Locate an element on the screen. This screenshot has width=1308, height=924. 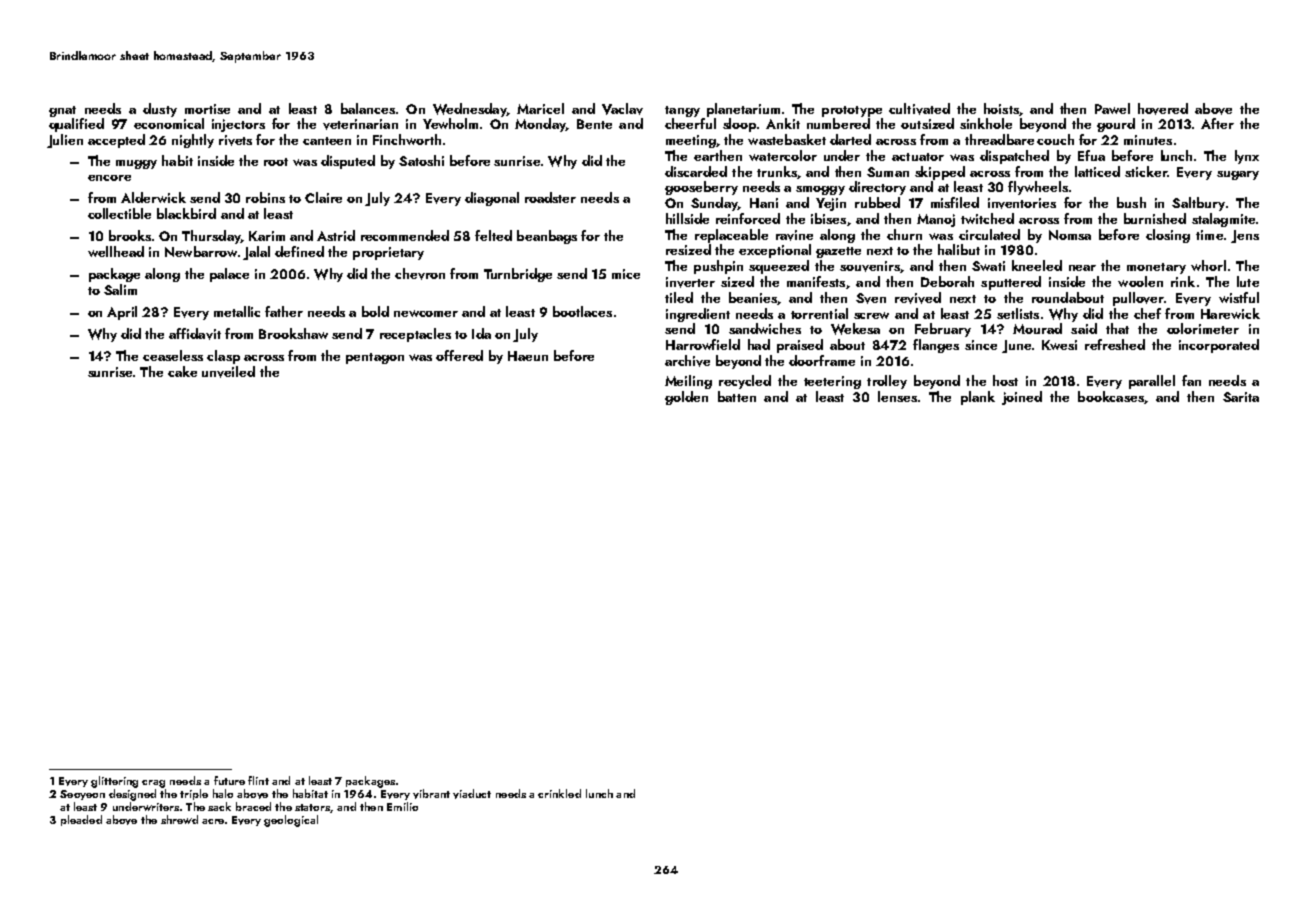
unveiled is located at coordinates (228, 372).
